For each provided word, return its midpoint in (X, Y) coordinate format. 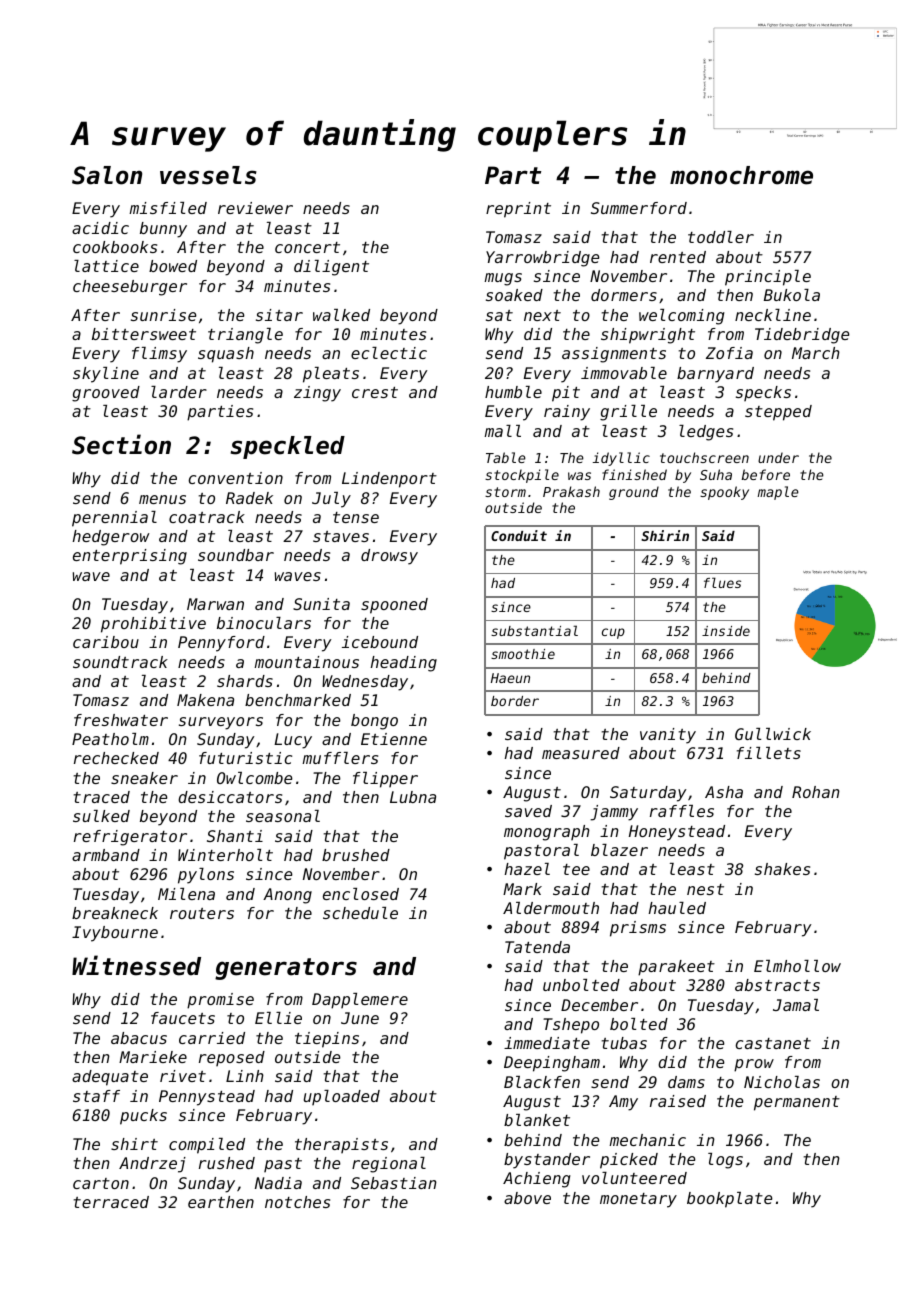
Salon (107, 175)
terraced (111, 1202)
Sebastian (394, 1183)
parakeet (676, 968)
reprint (518, 210)
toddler (721, 237)
